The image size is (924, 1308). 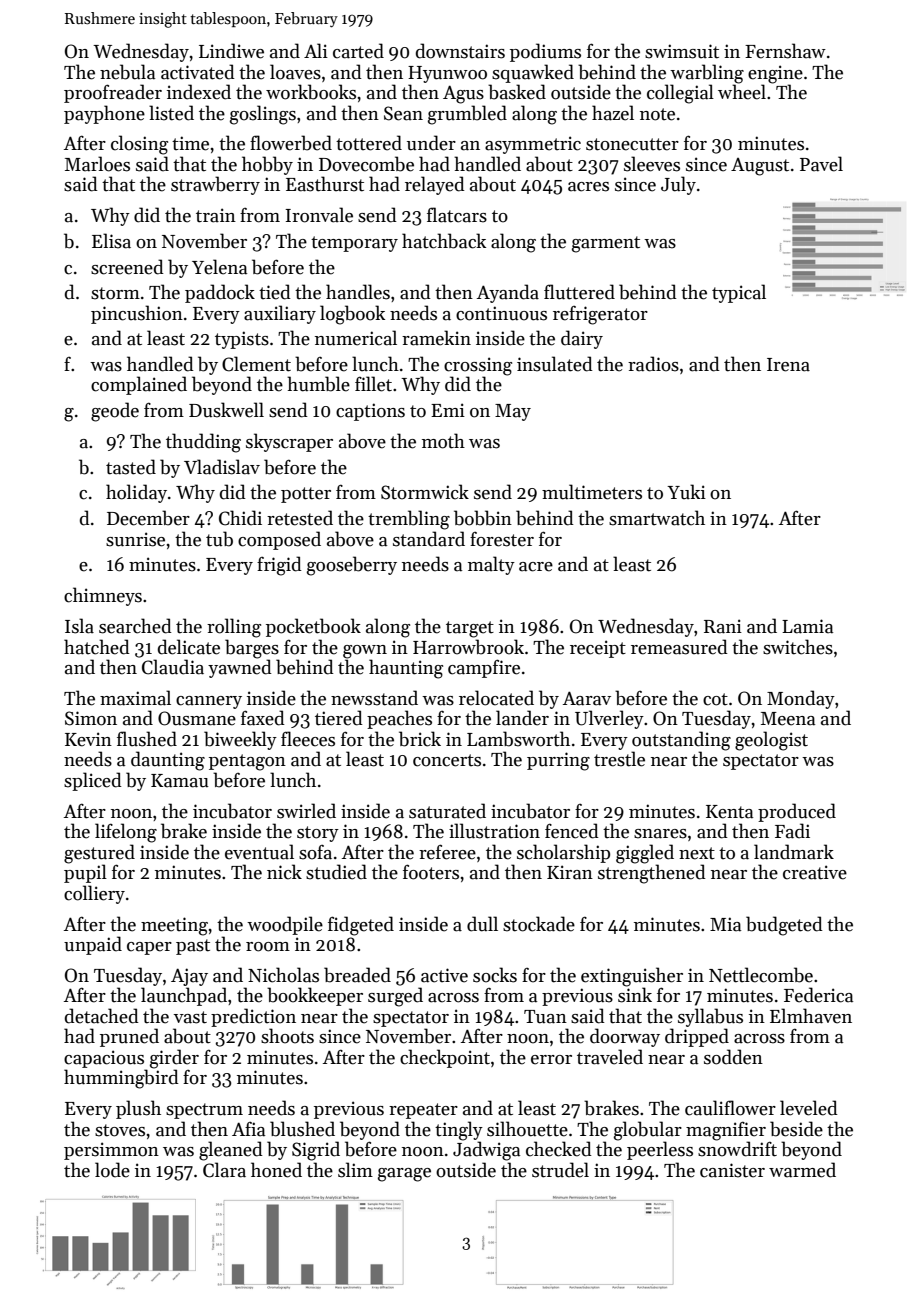 I want to click on wheel, so click(x=742, y=92).
